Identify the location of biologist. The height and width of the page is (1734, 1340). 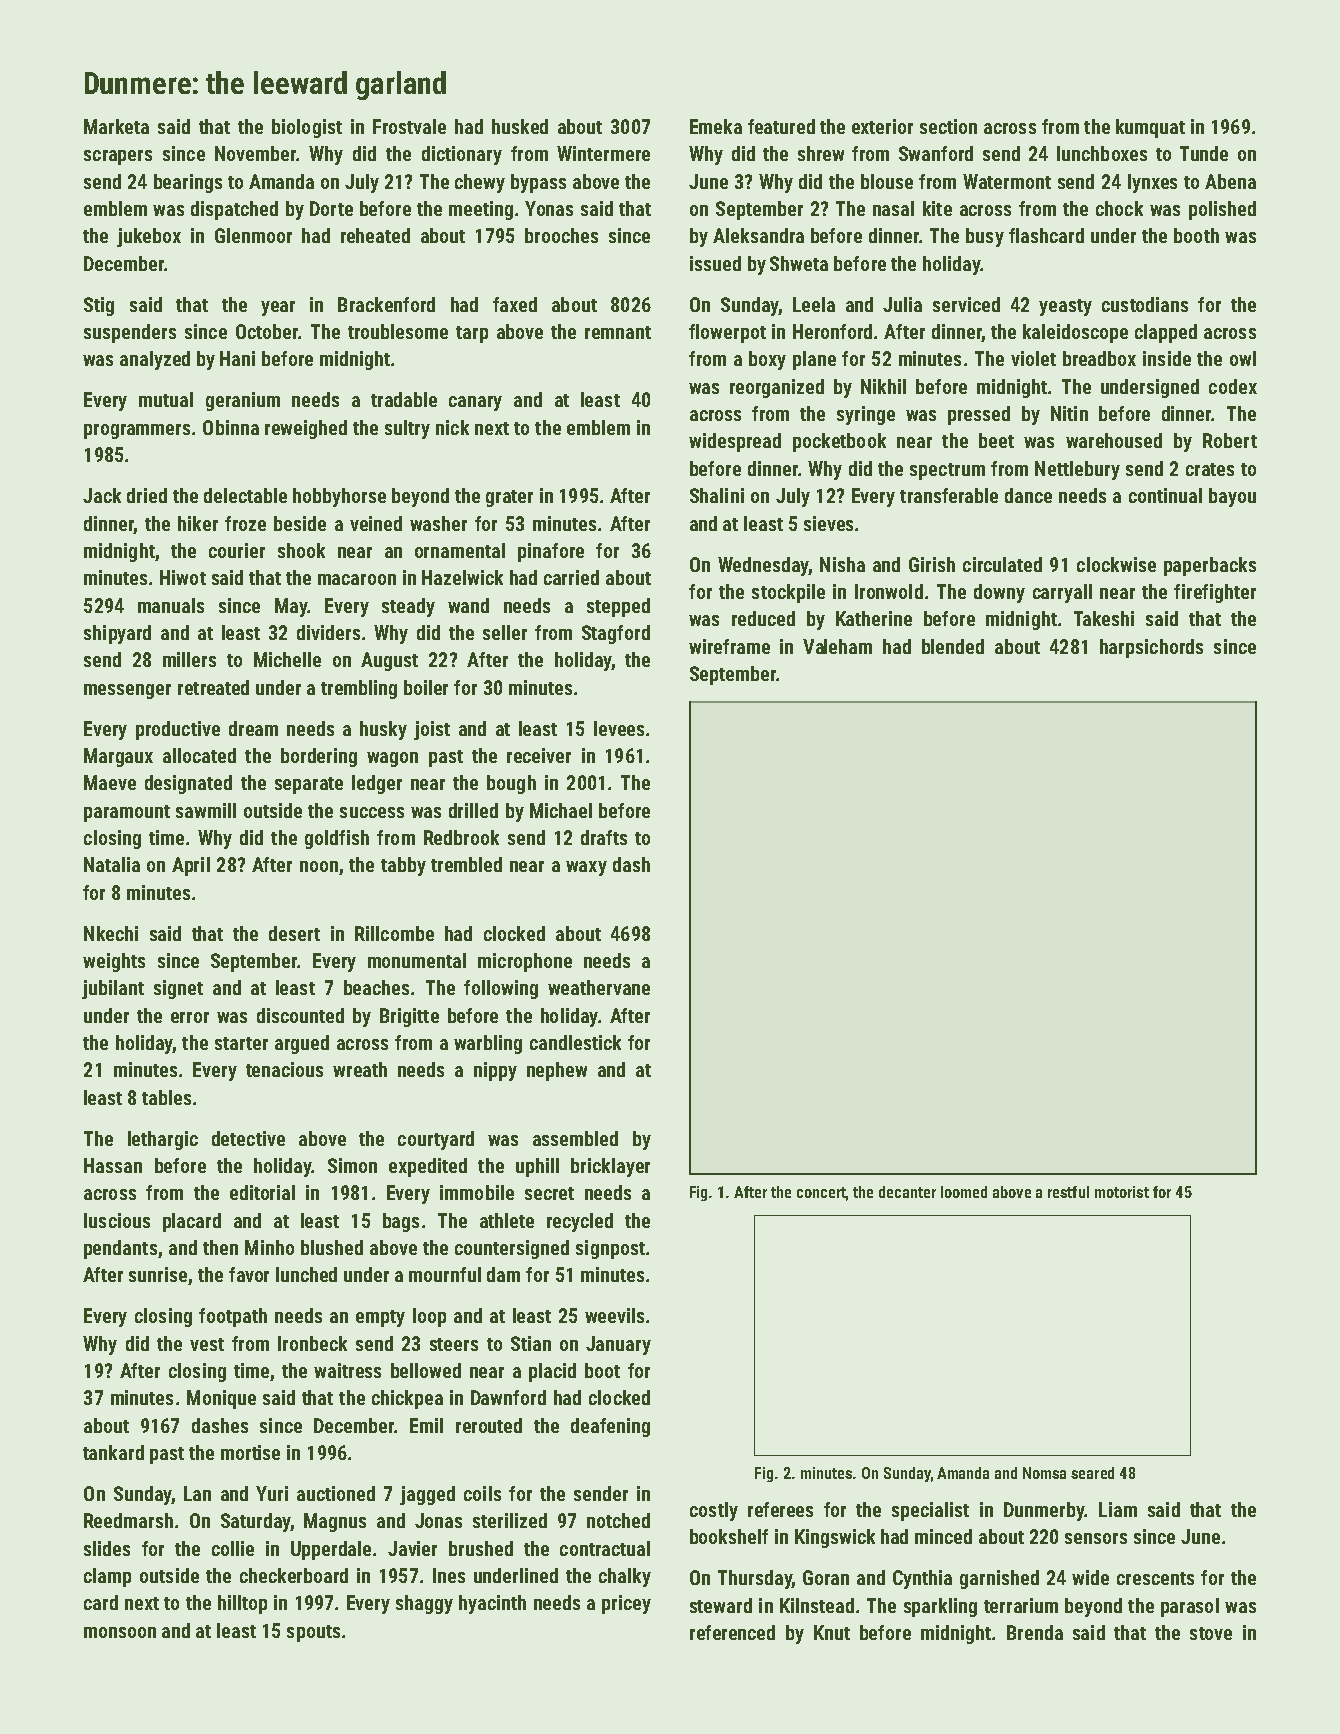
(307, 128).
